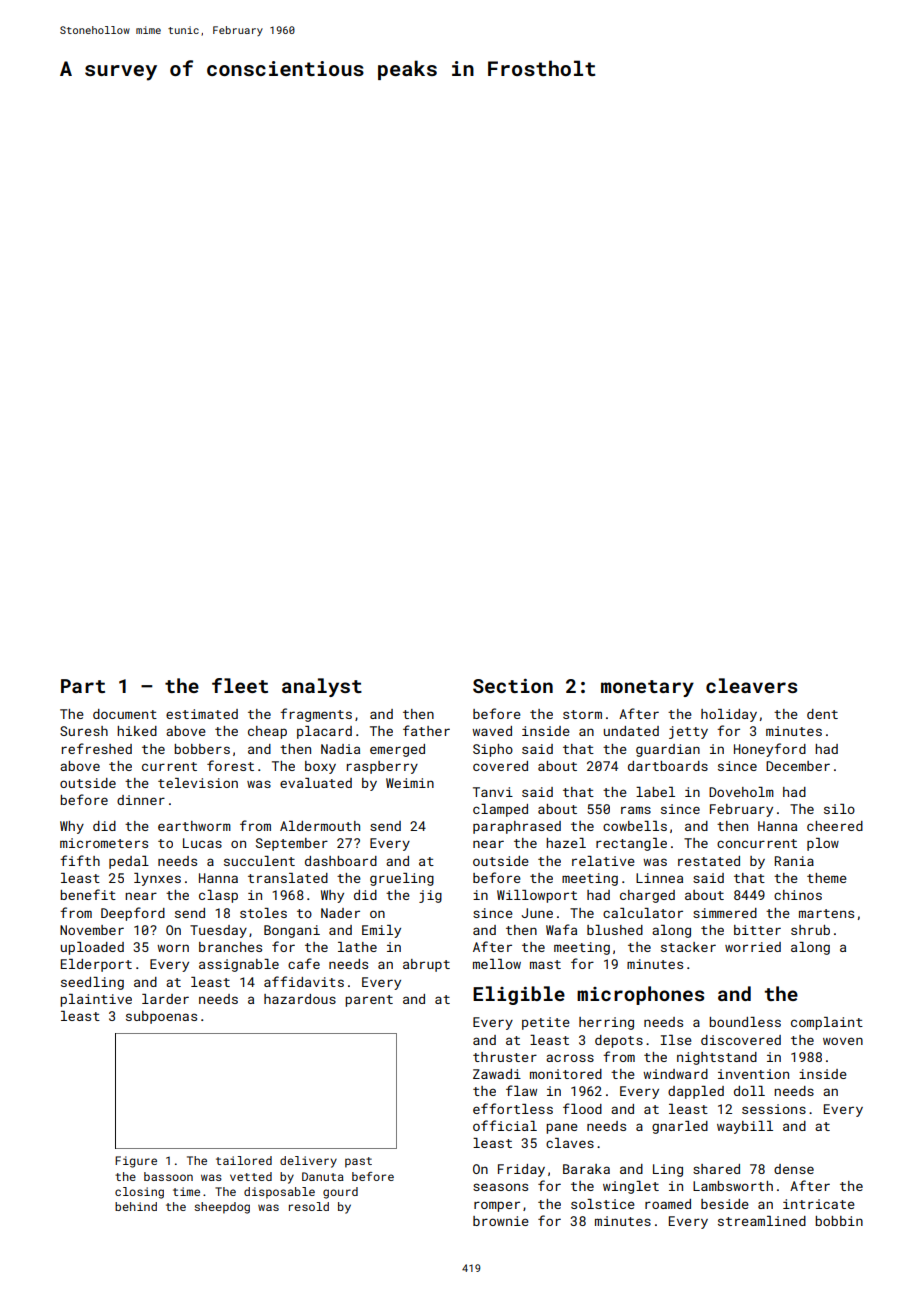  I want to click on flaw, so click(521, 1090).
